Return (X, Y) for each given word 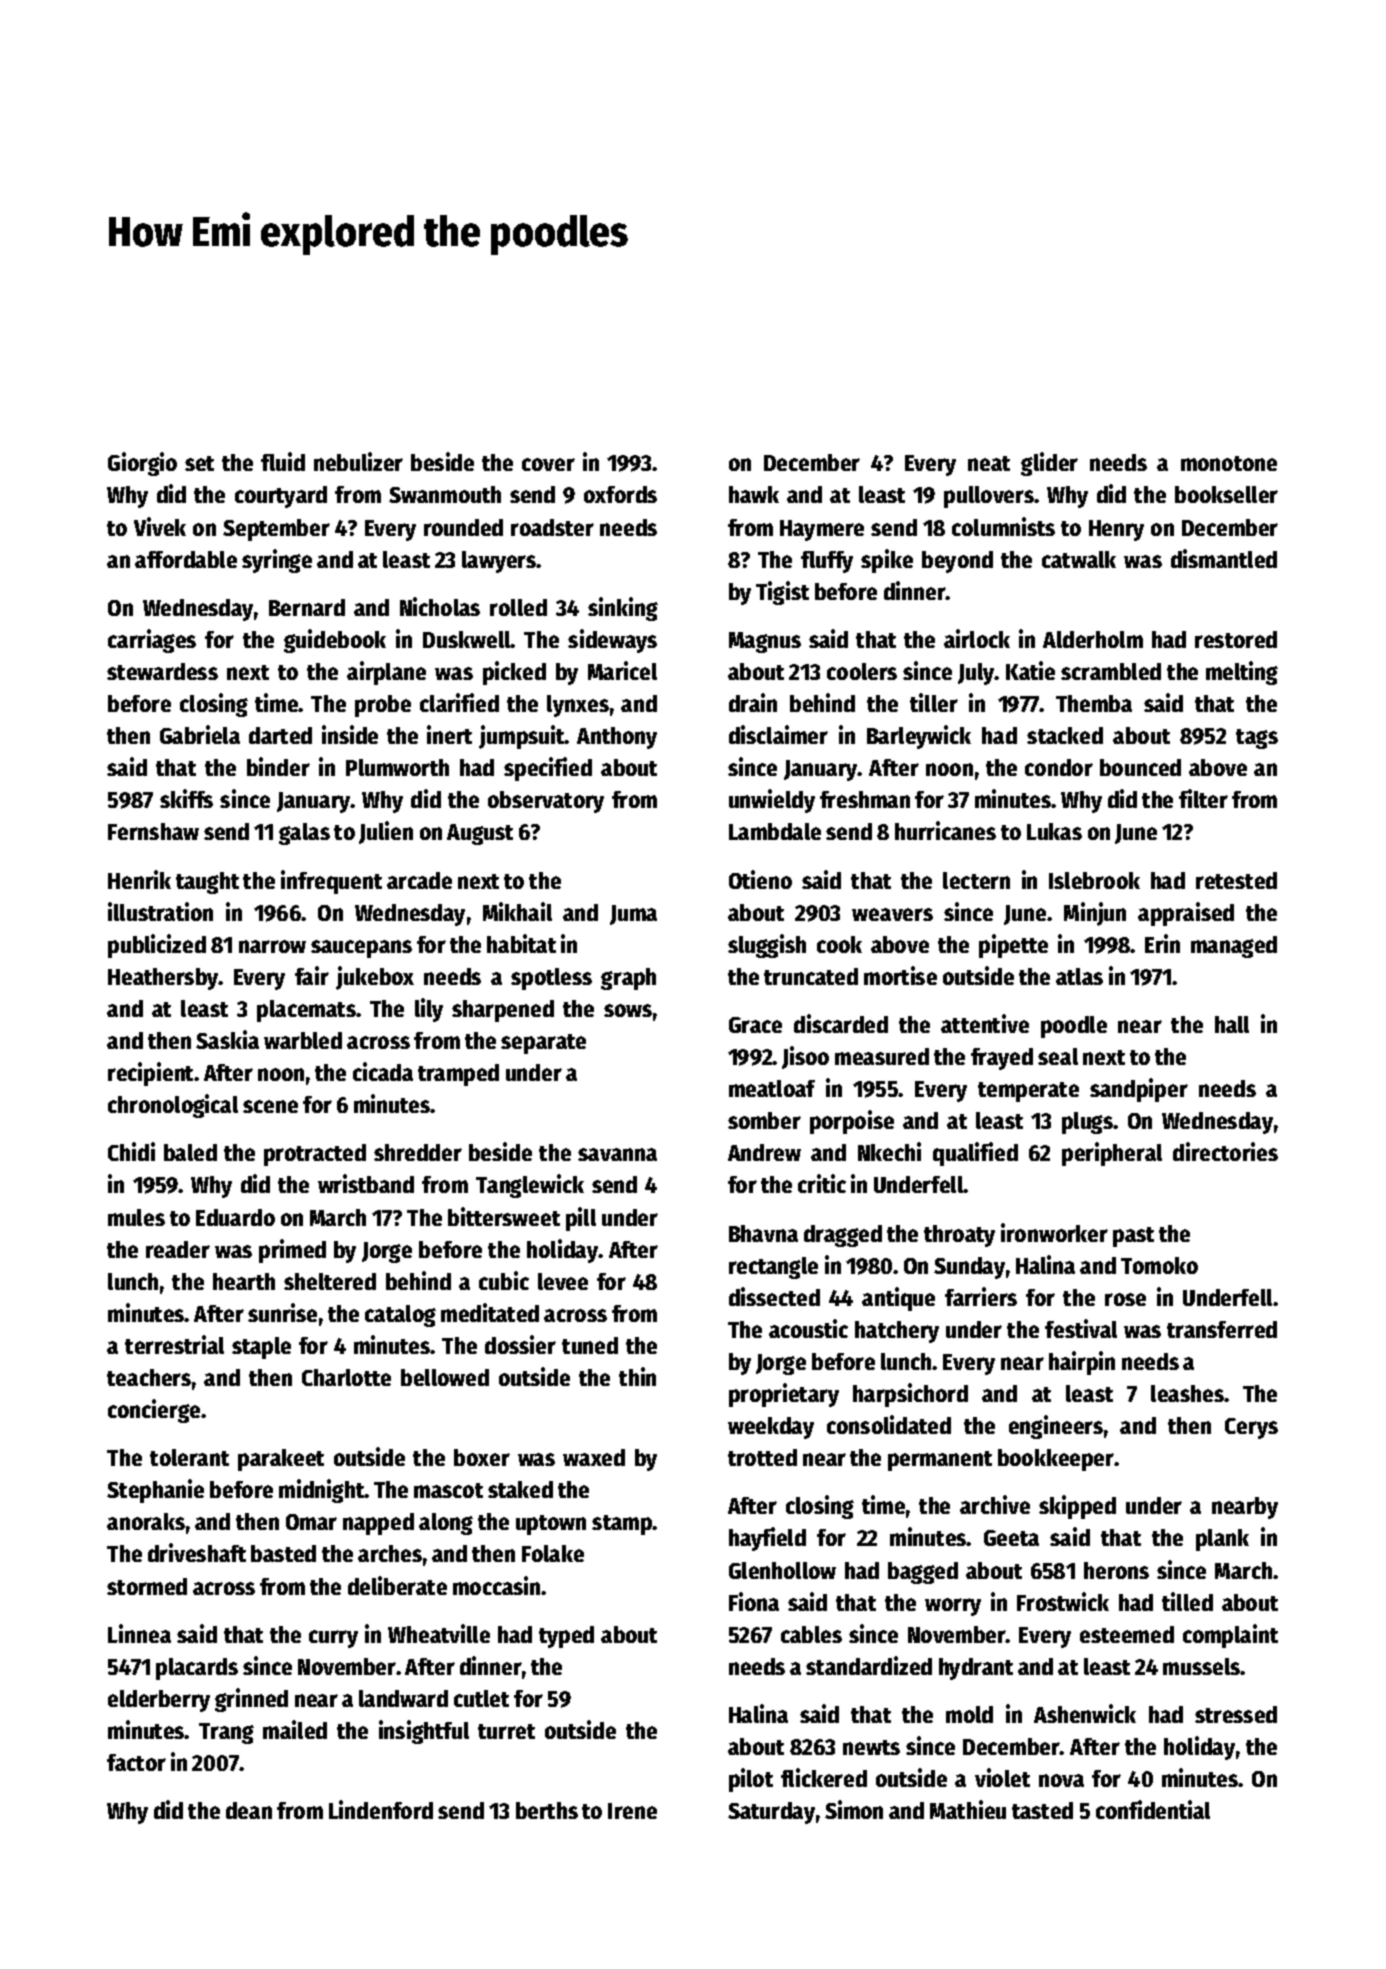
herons (1116, 1570)
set (199, 463)
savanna (617, 1154)
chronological (173, 1106)
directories (1225, 1151)
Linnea (139, 1633)
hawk (754, 494)
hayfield (767, 1539)
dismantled (1224, 558)
